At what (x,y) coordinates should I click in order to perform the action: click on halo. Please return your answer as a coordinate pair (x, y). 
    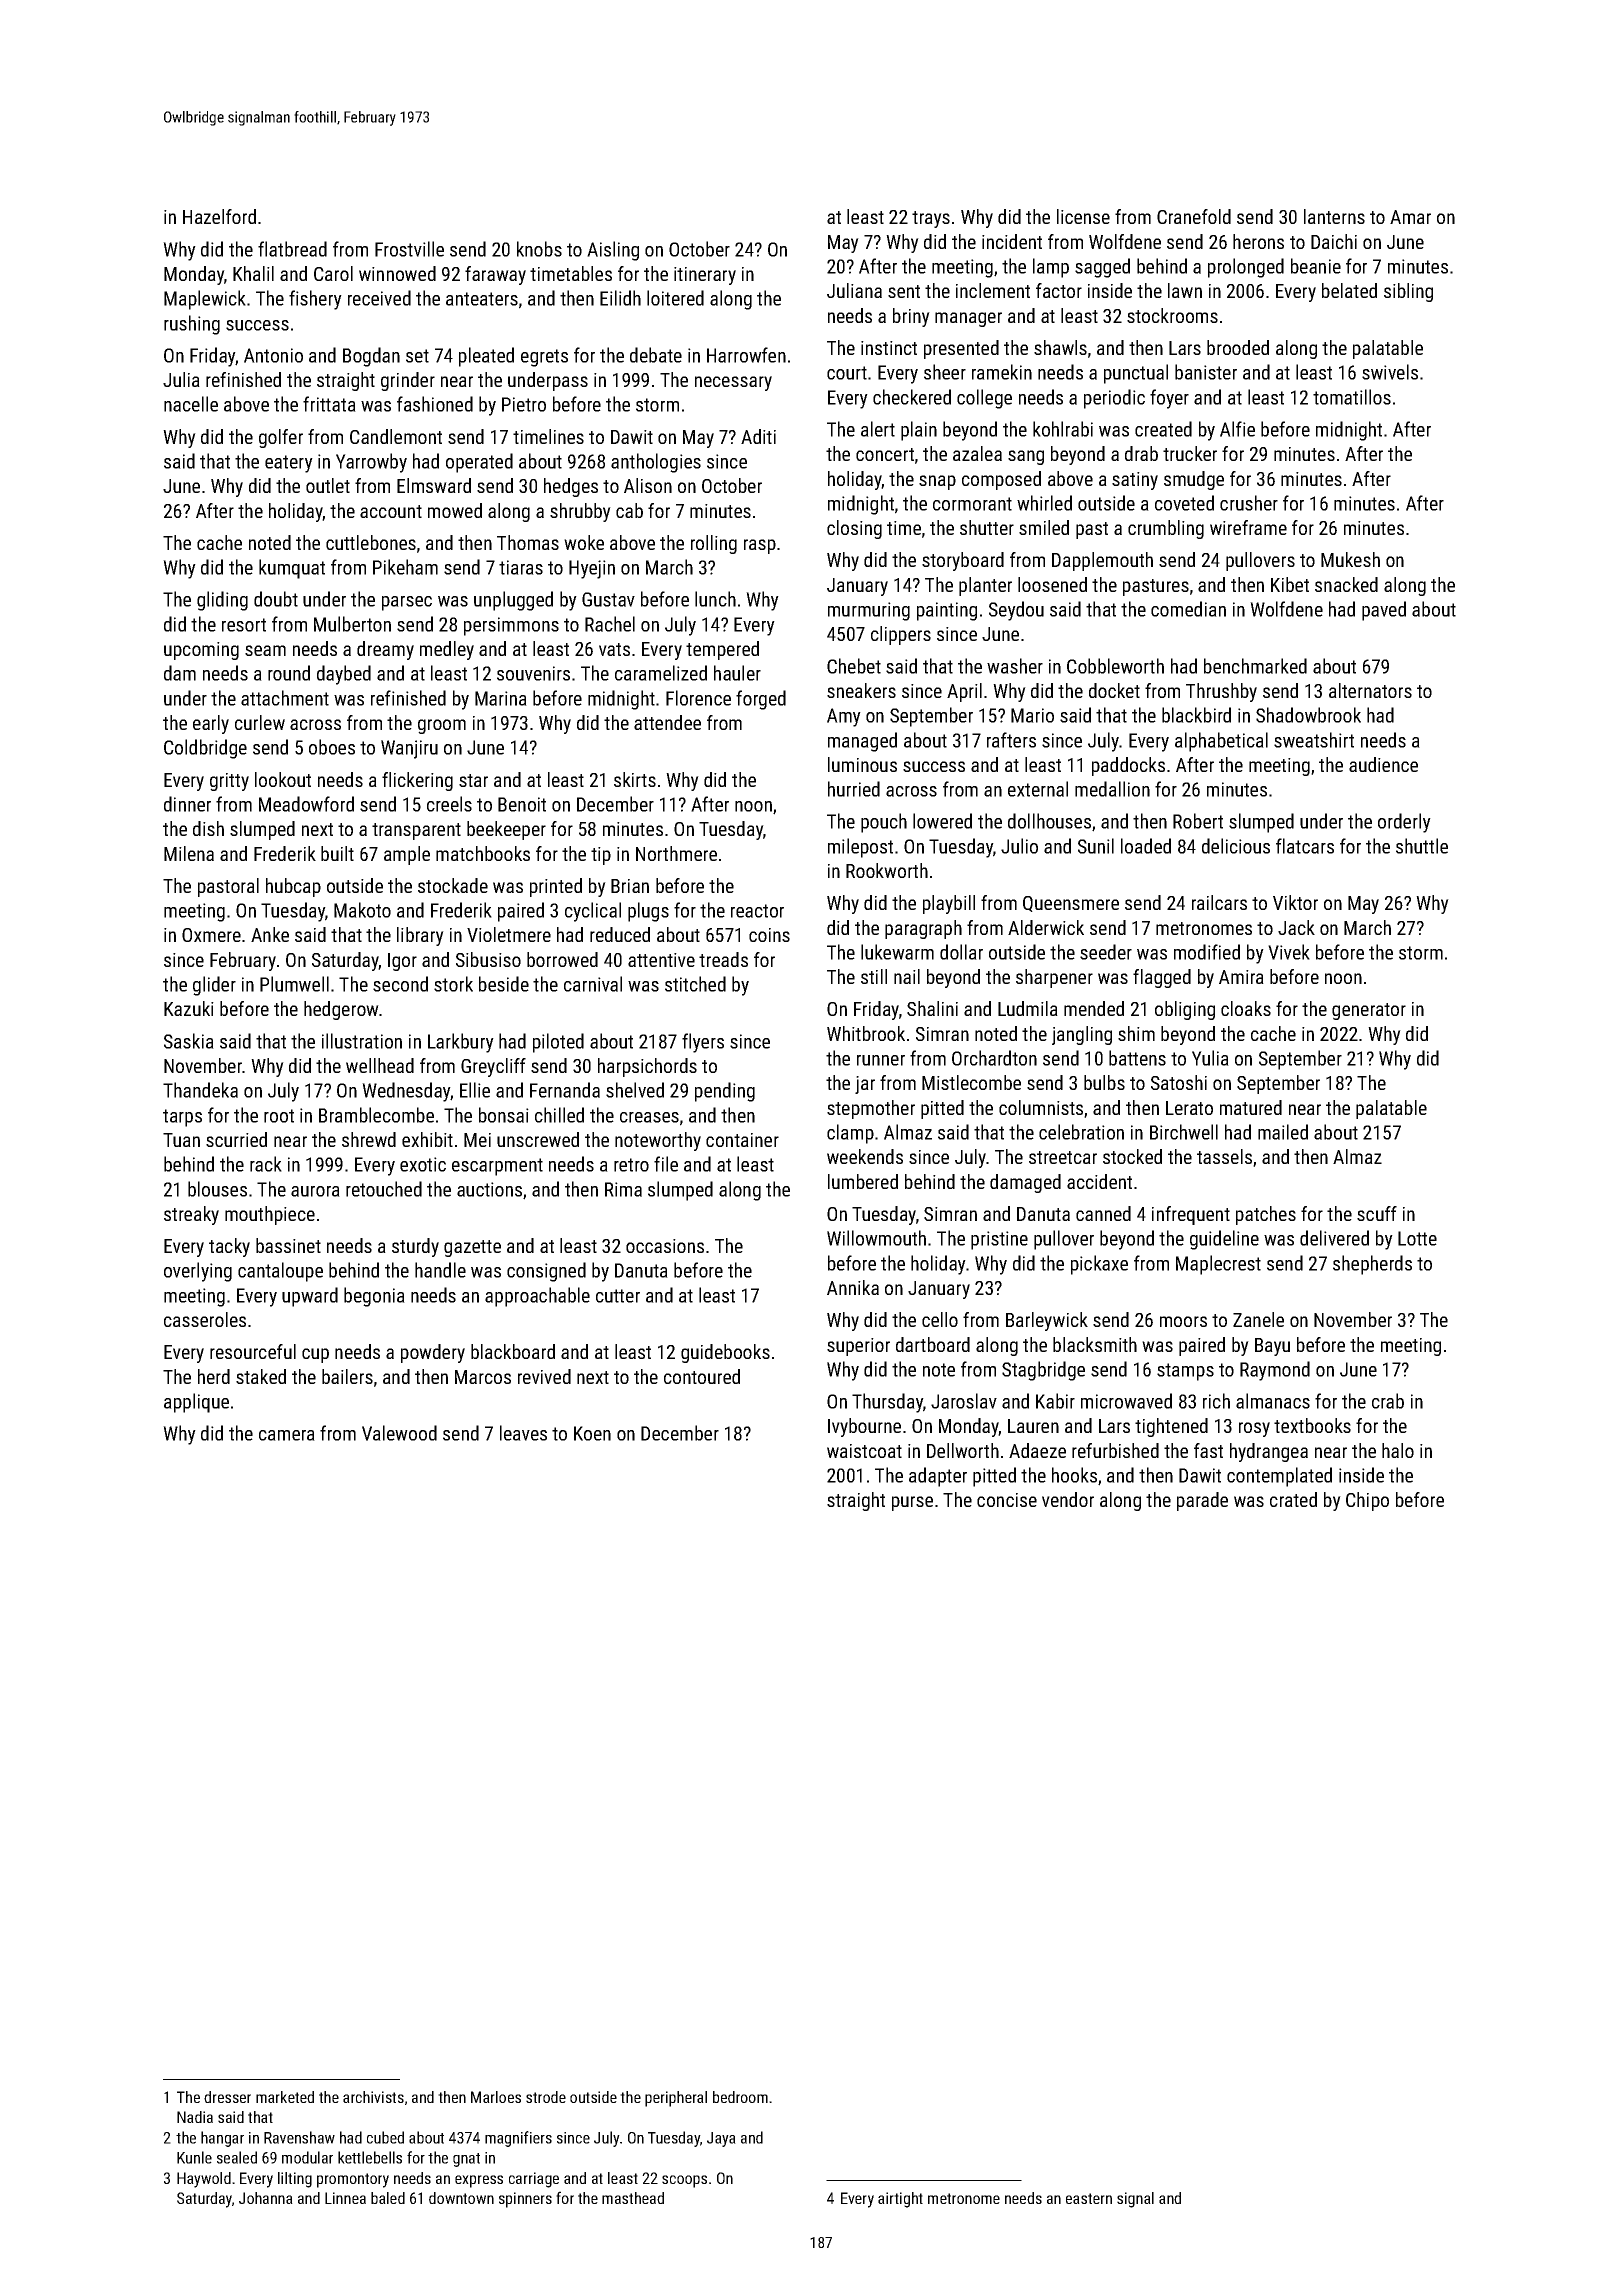
    Looking at the image, I should click on (1398, 1450).
